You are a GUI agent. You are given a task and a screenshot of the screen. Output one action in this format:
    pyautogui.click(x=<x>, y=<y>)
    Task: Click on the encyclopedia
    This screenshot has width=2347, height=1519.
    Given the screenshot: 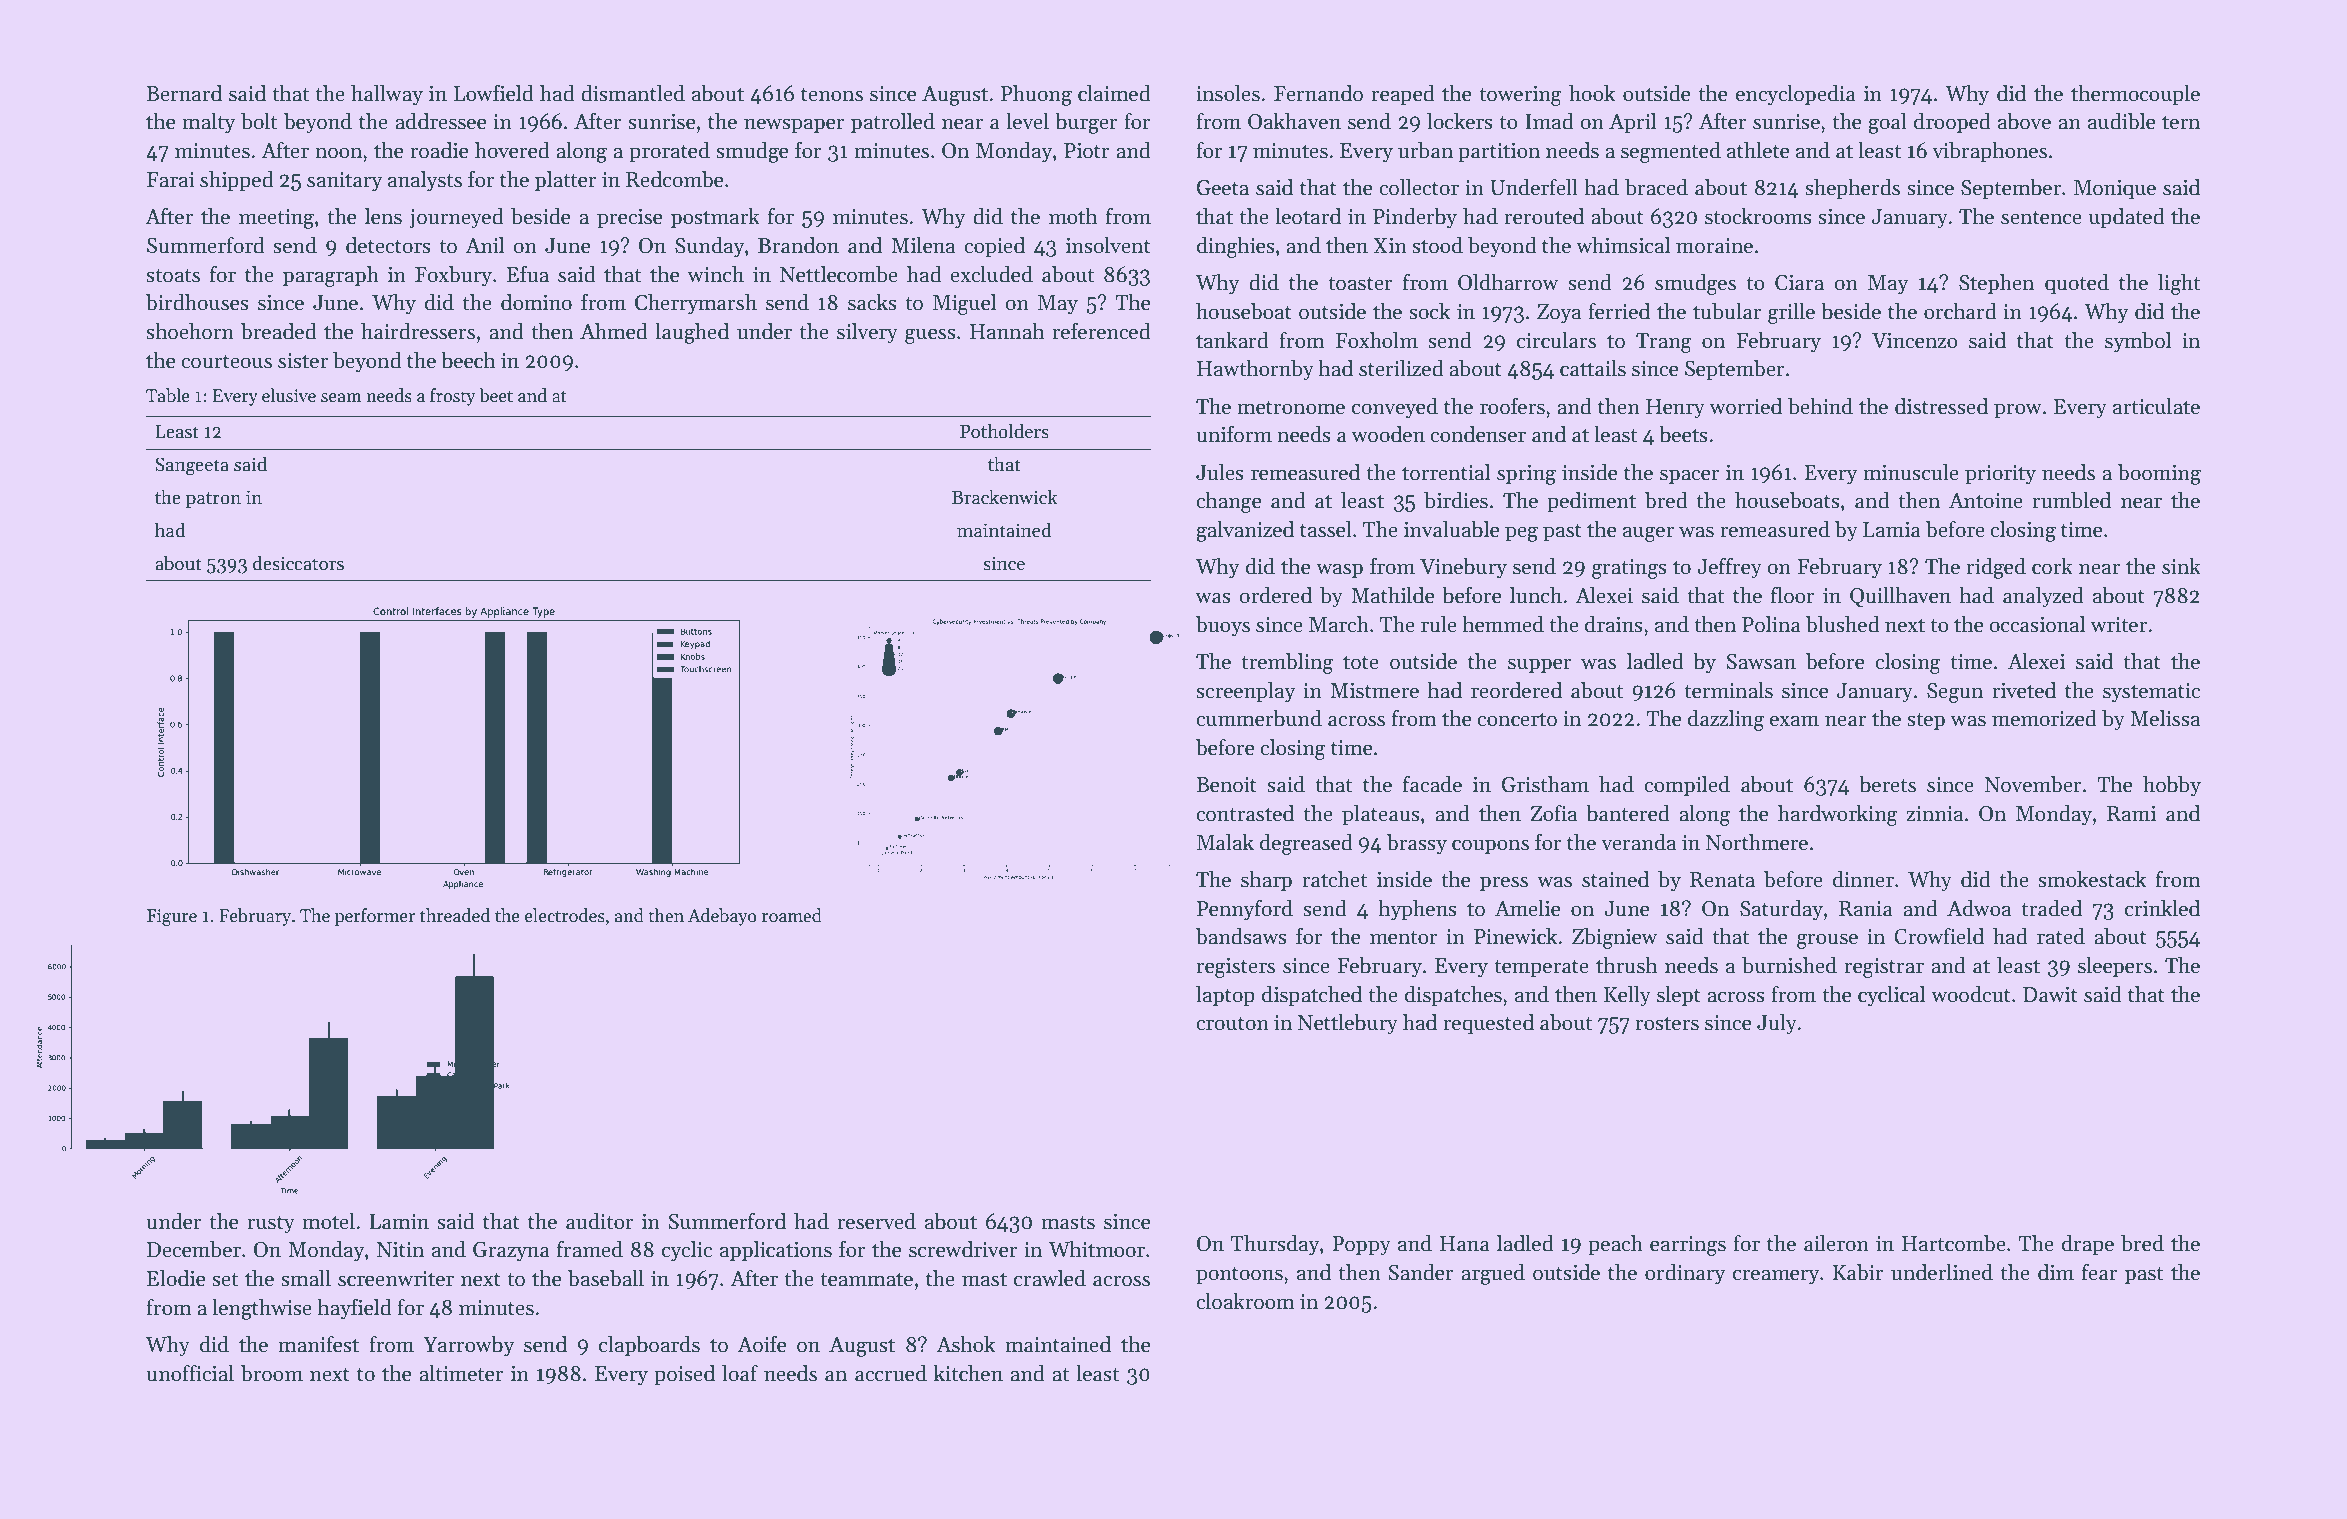 What is the action you would take?
    pyautogui.click(x=1796, y=95)
